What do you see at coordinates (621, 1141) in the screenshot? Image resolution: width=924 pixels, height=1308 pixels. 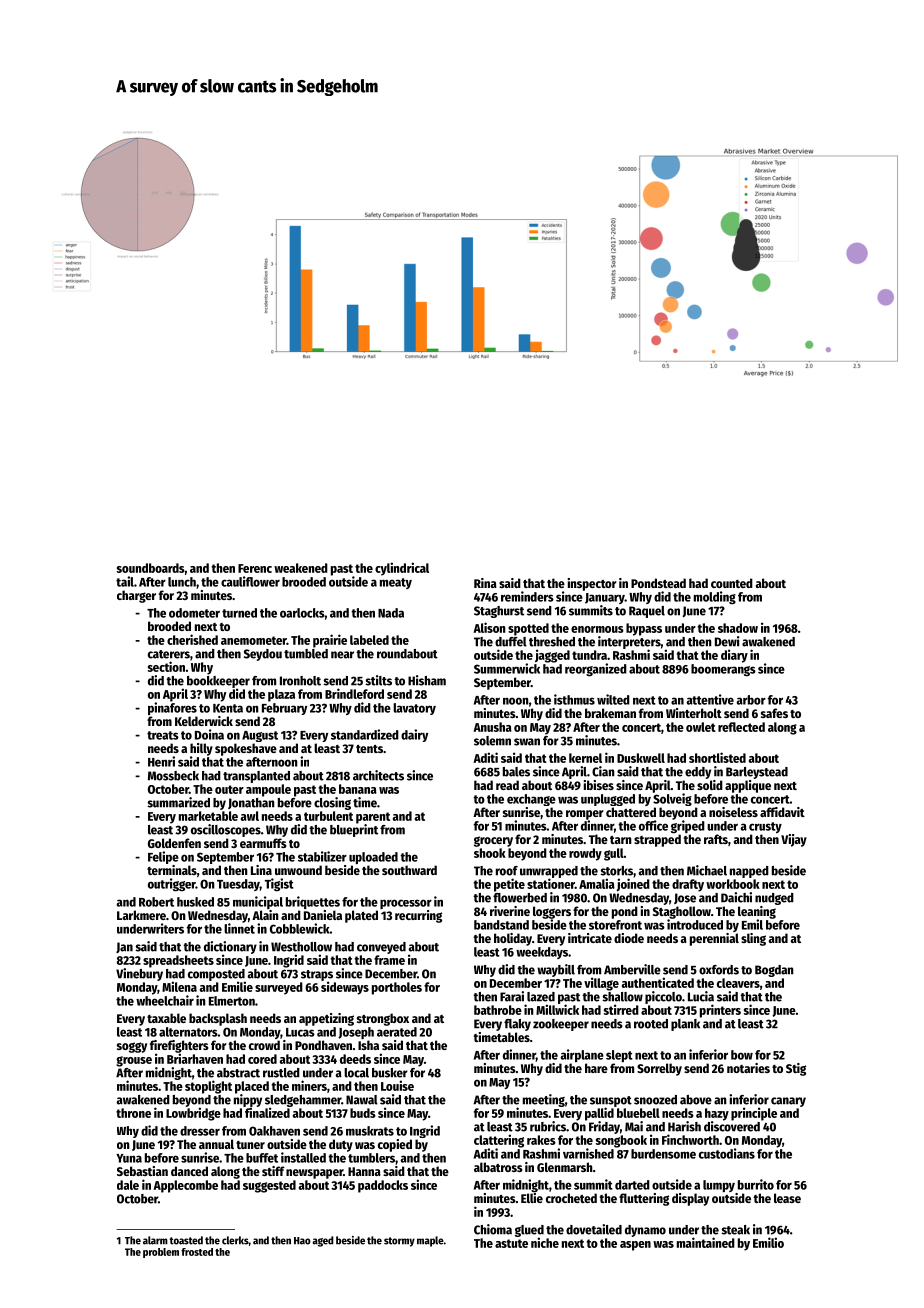 I see `songbook` at bounding box center [621, 1141].
